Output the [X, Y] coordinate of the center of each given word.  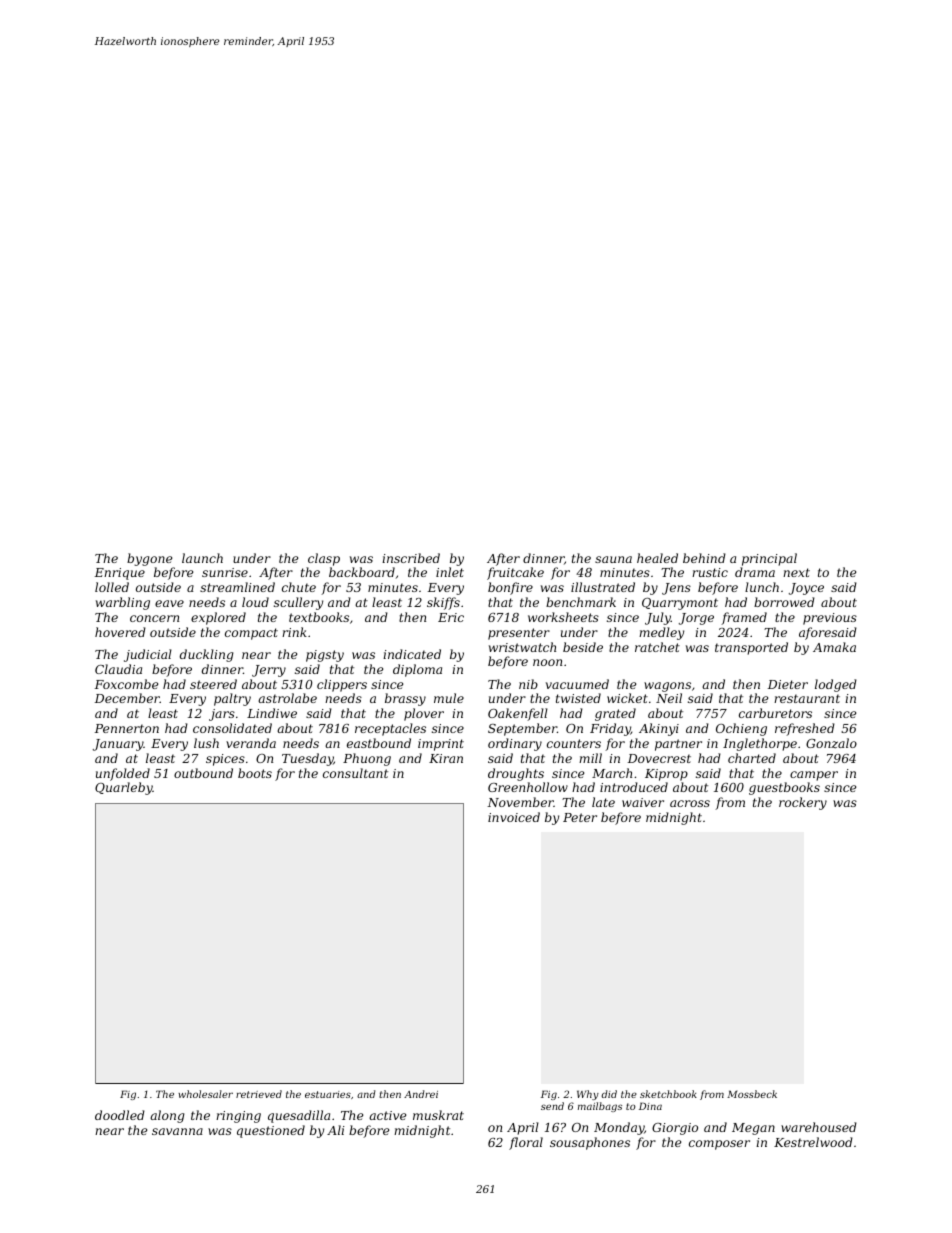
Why [588, 1095]
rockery [803, 803]
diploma [417, 670]
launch [202, 558]
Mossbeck [752, 1094]
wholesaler [205, 1094]
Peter [580, 817]
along [167, 1116]
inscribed [411, 558]
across [690, 803]
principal [769, 559]
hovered [120, 632]
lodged [836, 685]
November [520, 802]
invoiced [514, 817]
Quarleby [124, 788]
